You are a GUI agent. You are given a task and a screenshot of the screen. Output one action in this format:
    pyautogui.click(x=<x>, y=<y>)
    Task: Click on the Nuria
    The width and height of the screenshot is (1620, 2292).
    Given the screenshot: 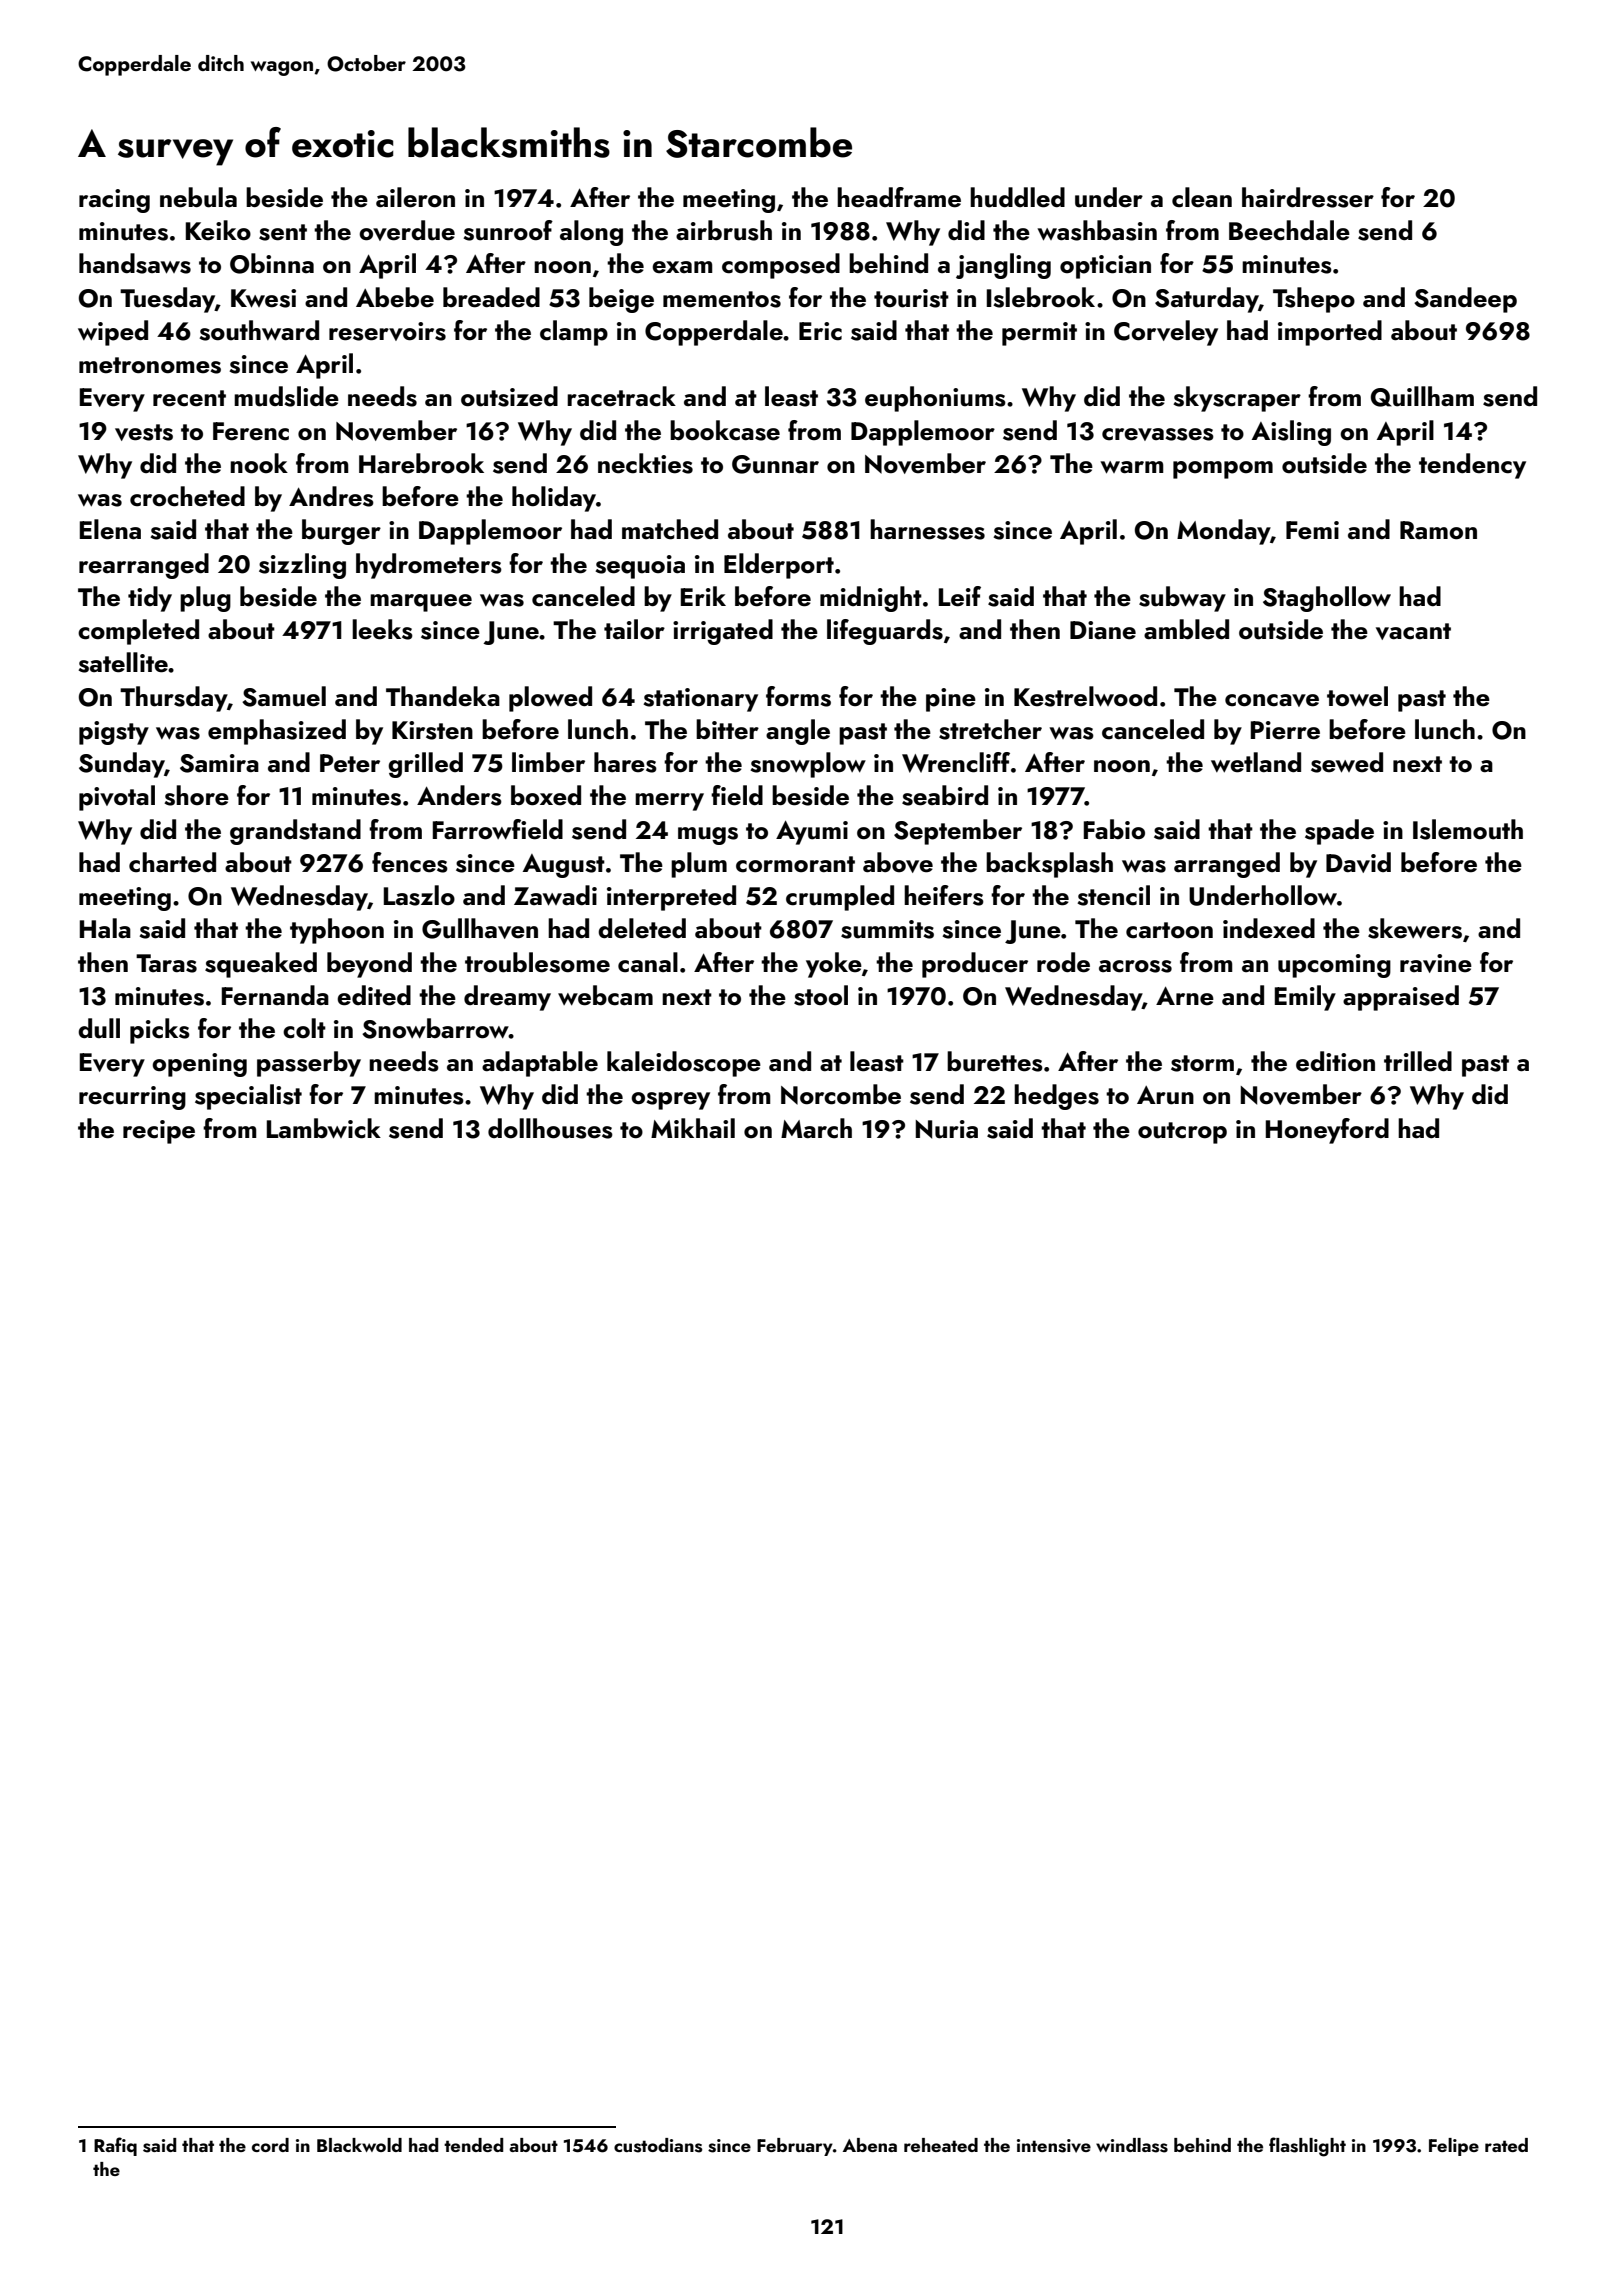 What is the action you would take?
    pyautogui.click(x=947, y=1129)
